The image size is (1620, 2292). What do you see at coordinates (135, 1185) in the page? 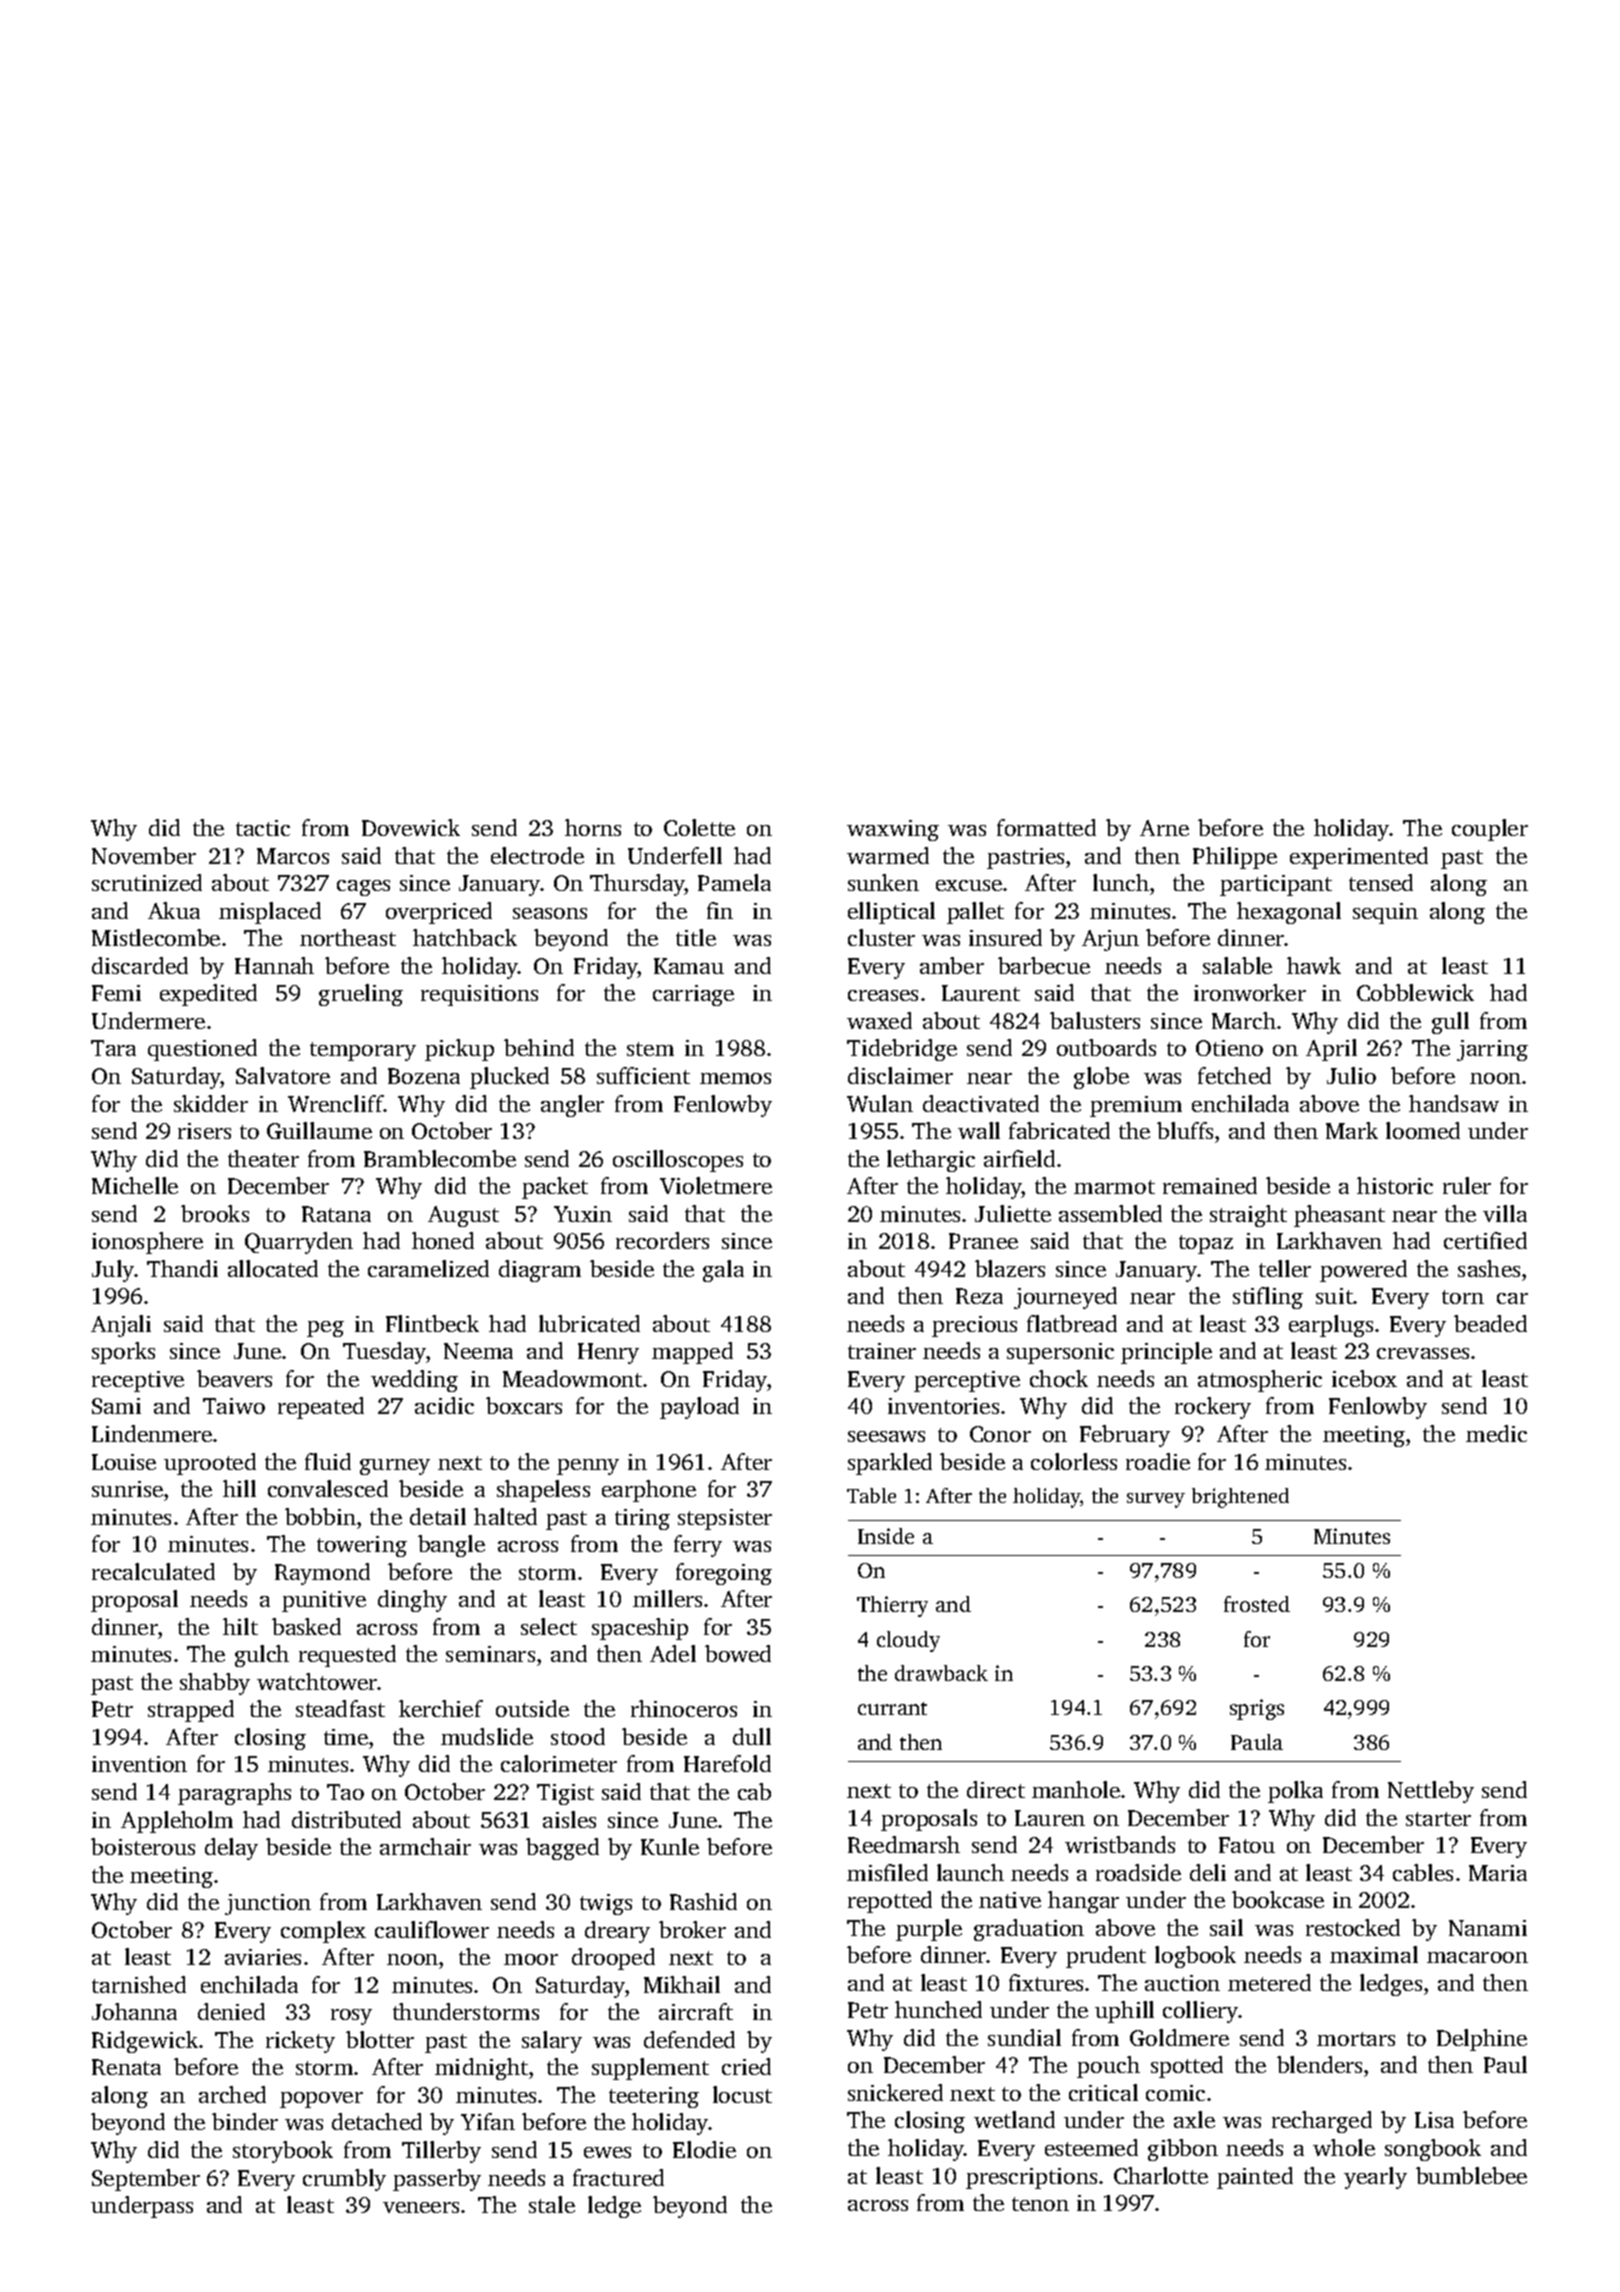
I see `Michelle` at bounding box center [135, 1185].
